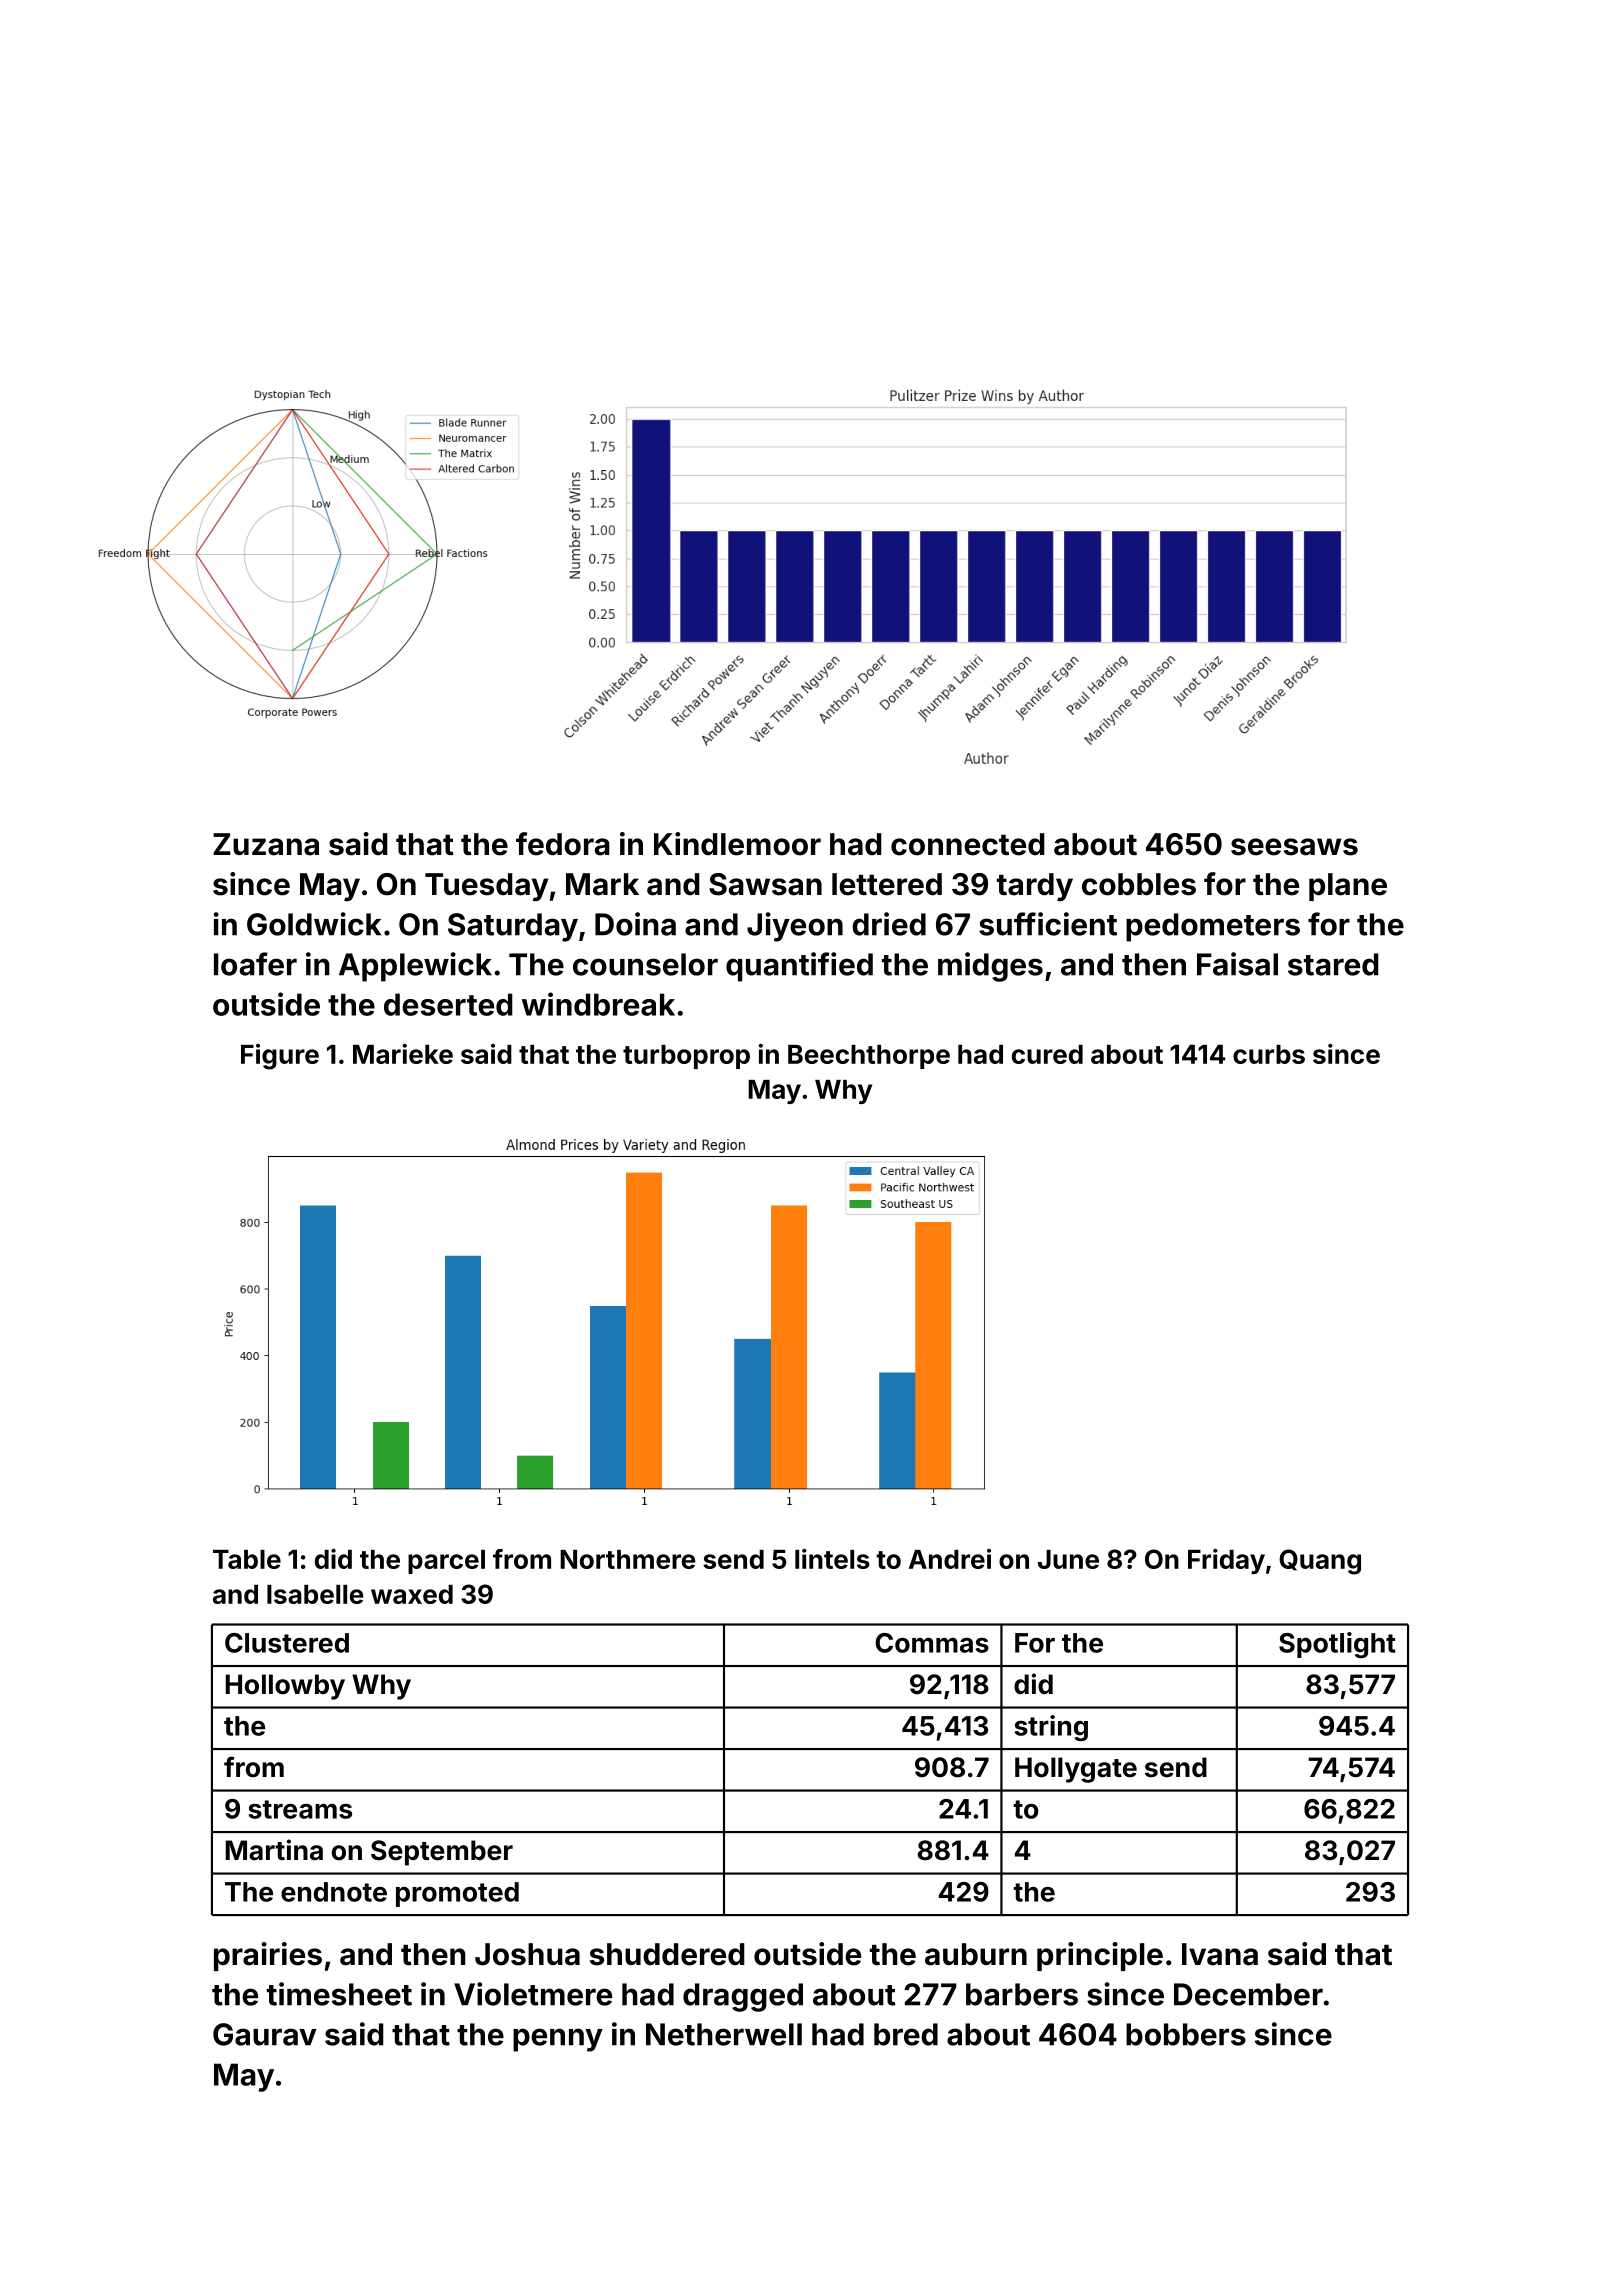 The width and height of the screenshot is (1620, 2292). Describe the element at coordinates (686, 1057) in the screenshot. I see `turboprop` at that location.
